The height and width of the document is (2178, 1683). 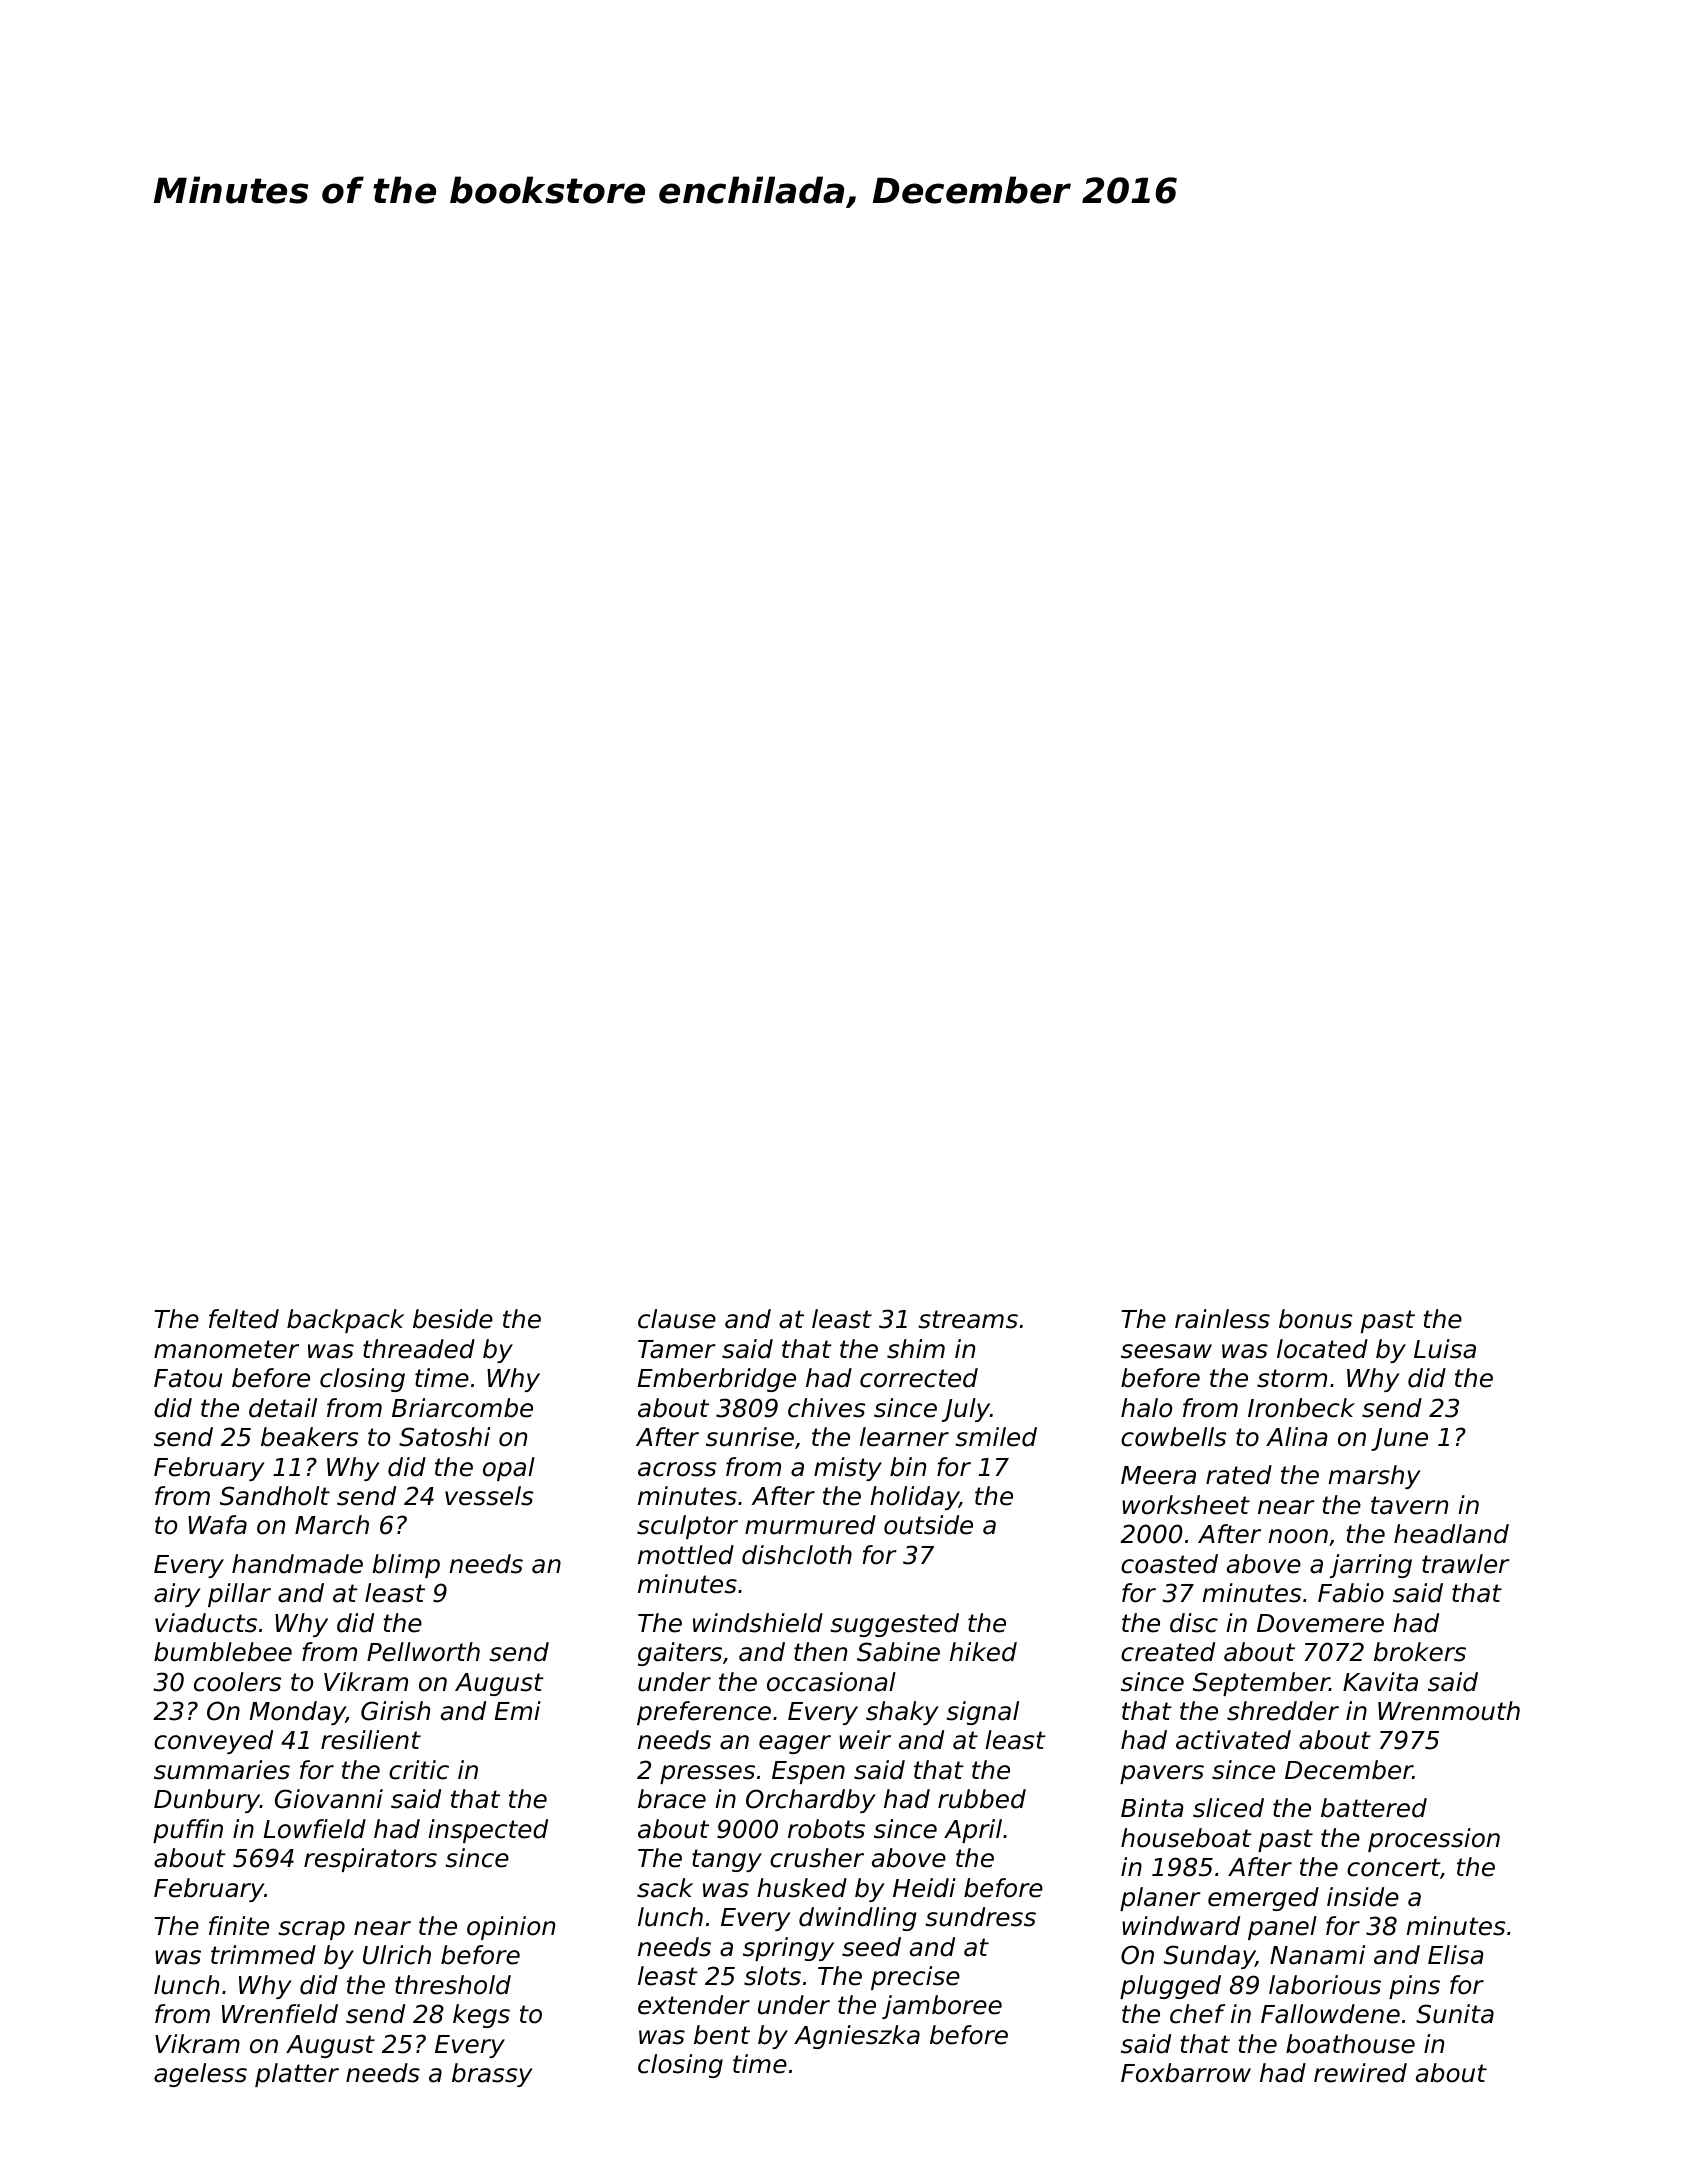 What do you see at coordinates (717, 1380) in the document?
I see `Emberbridge` at bounding box center [717, 1380].
